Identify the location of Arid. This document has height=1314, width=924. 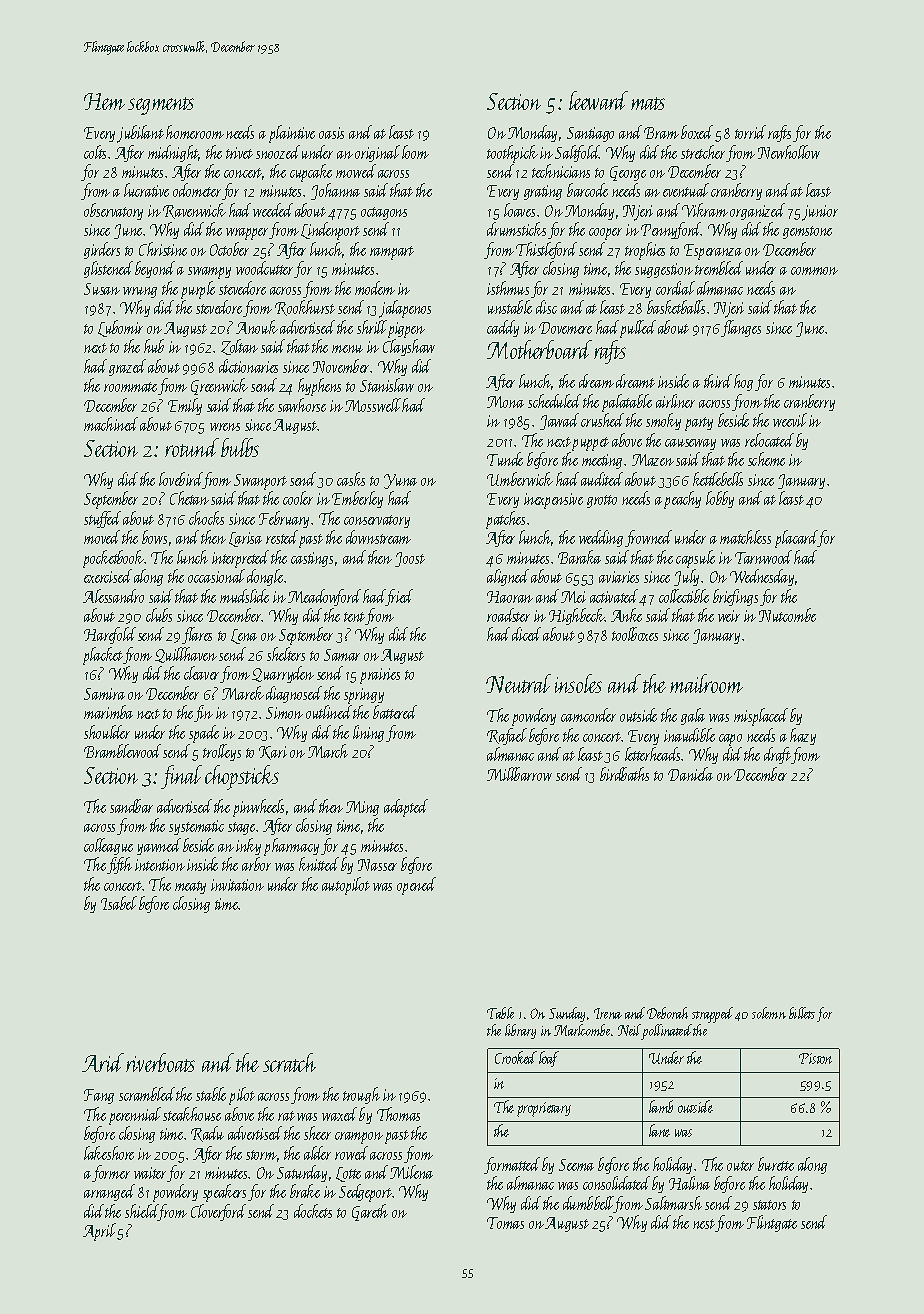
(103, 1062).
